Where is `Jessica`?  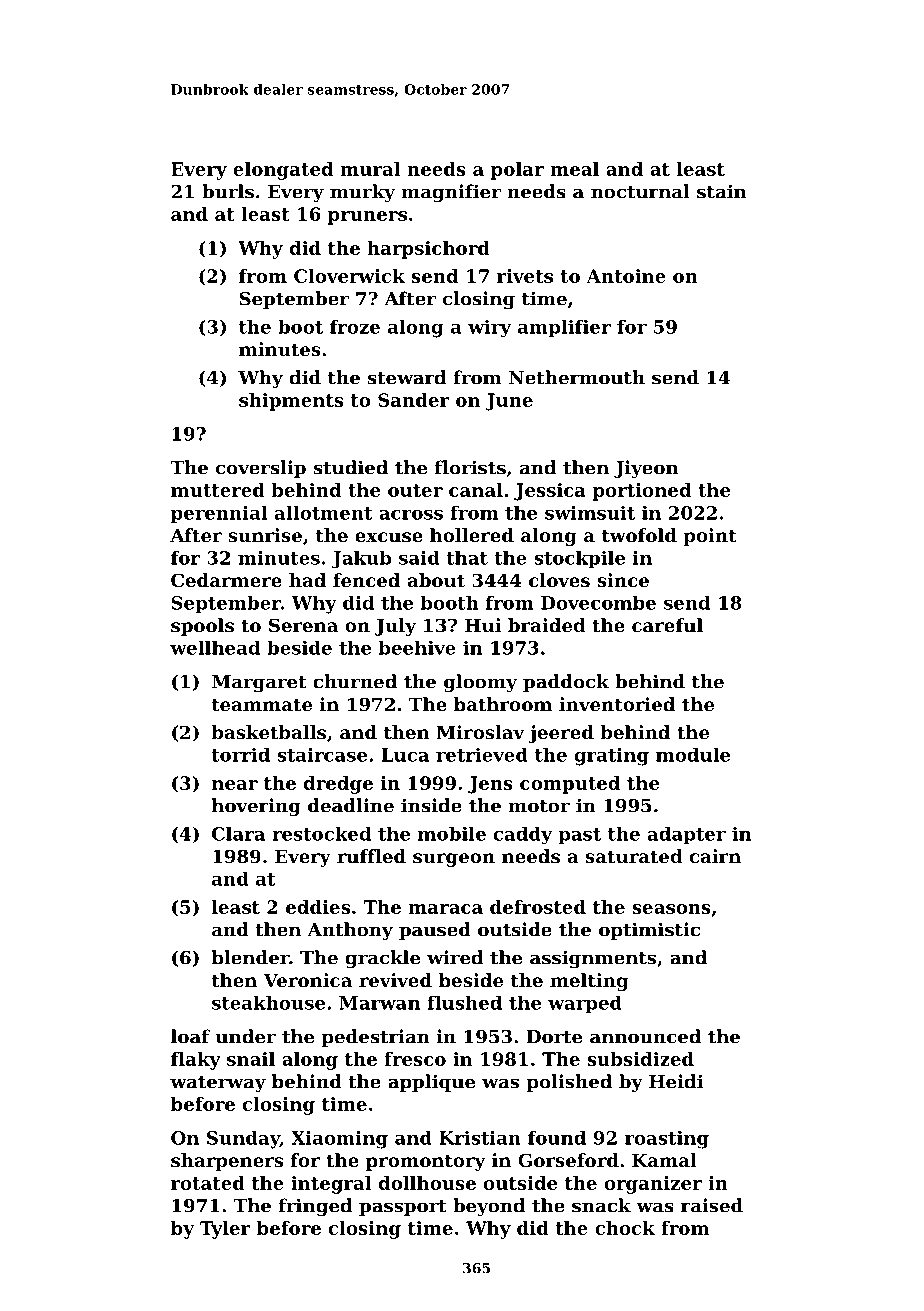 Jessica is located at coordinates (550, 492).
